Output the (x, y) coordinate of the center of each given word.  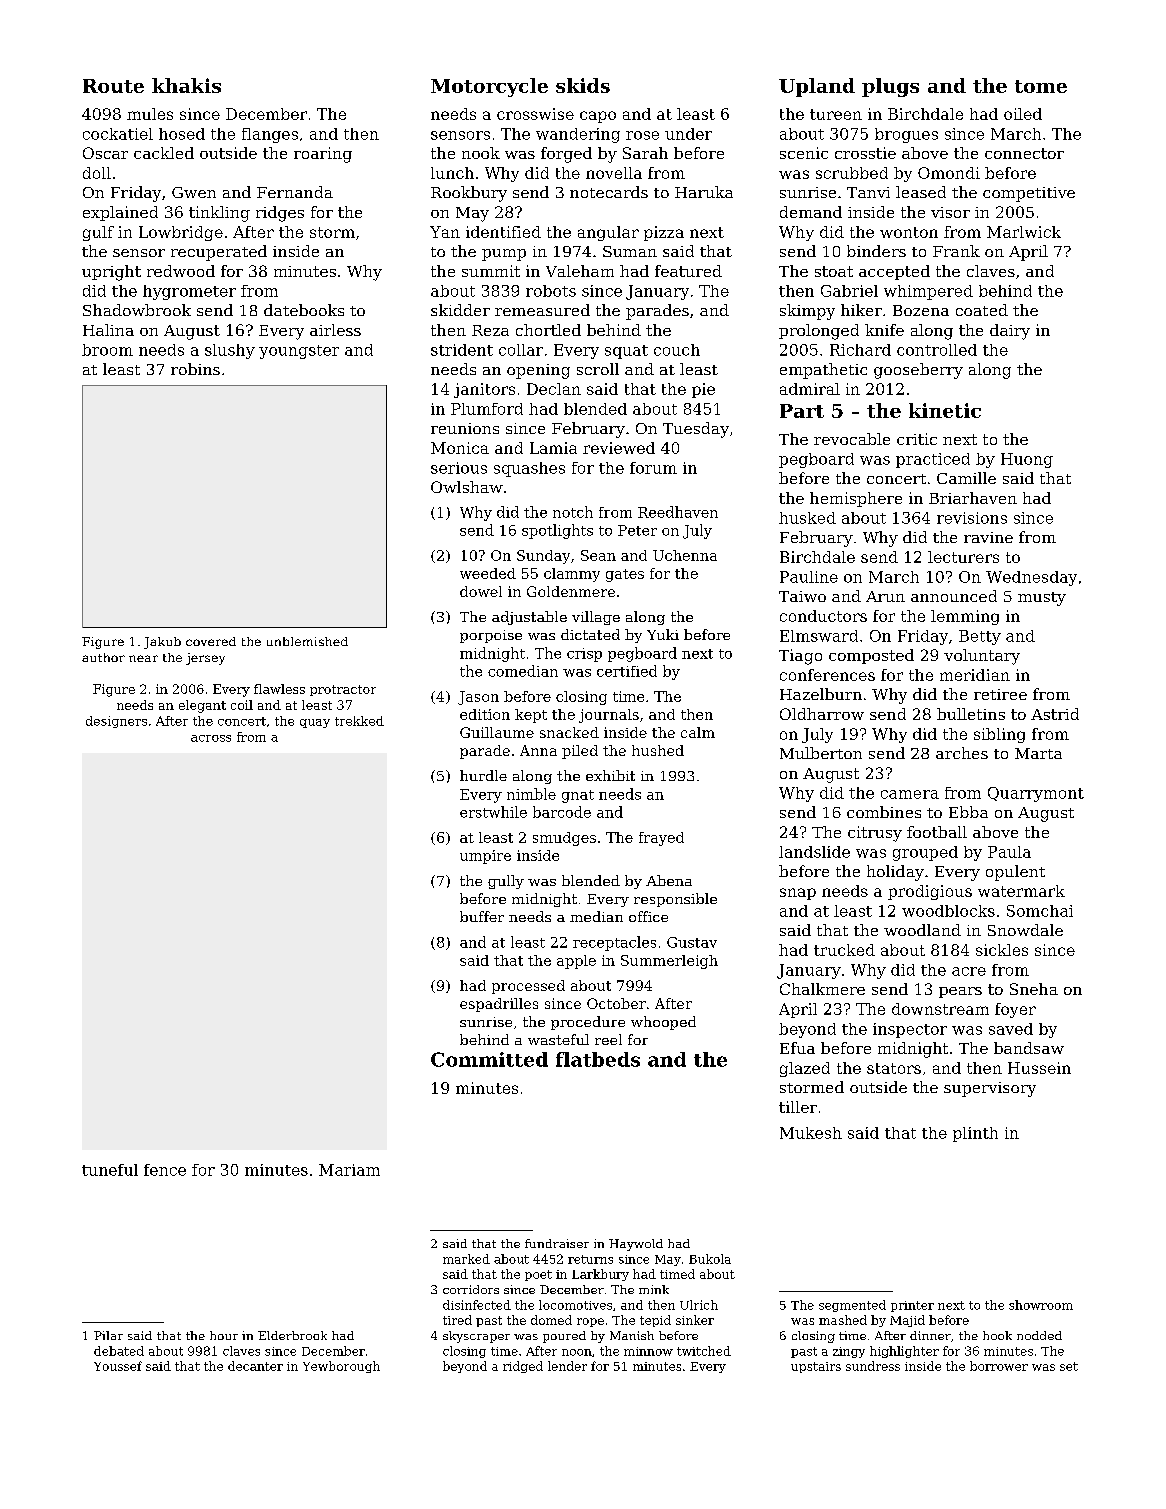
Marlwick (1024, 232)
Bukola (710, 1259)
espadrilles (499, 1005)
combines (884, 812)
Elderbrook (292, 1335)
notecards (609, 192)
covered (211, 641)
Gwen (194, 192)
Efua (797, 1048)
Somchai (1040, 911)
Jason (478, 698)
